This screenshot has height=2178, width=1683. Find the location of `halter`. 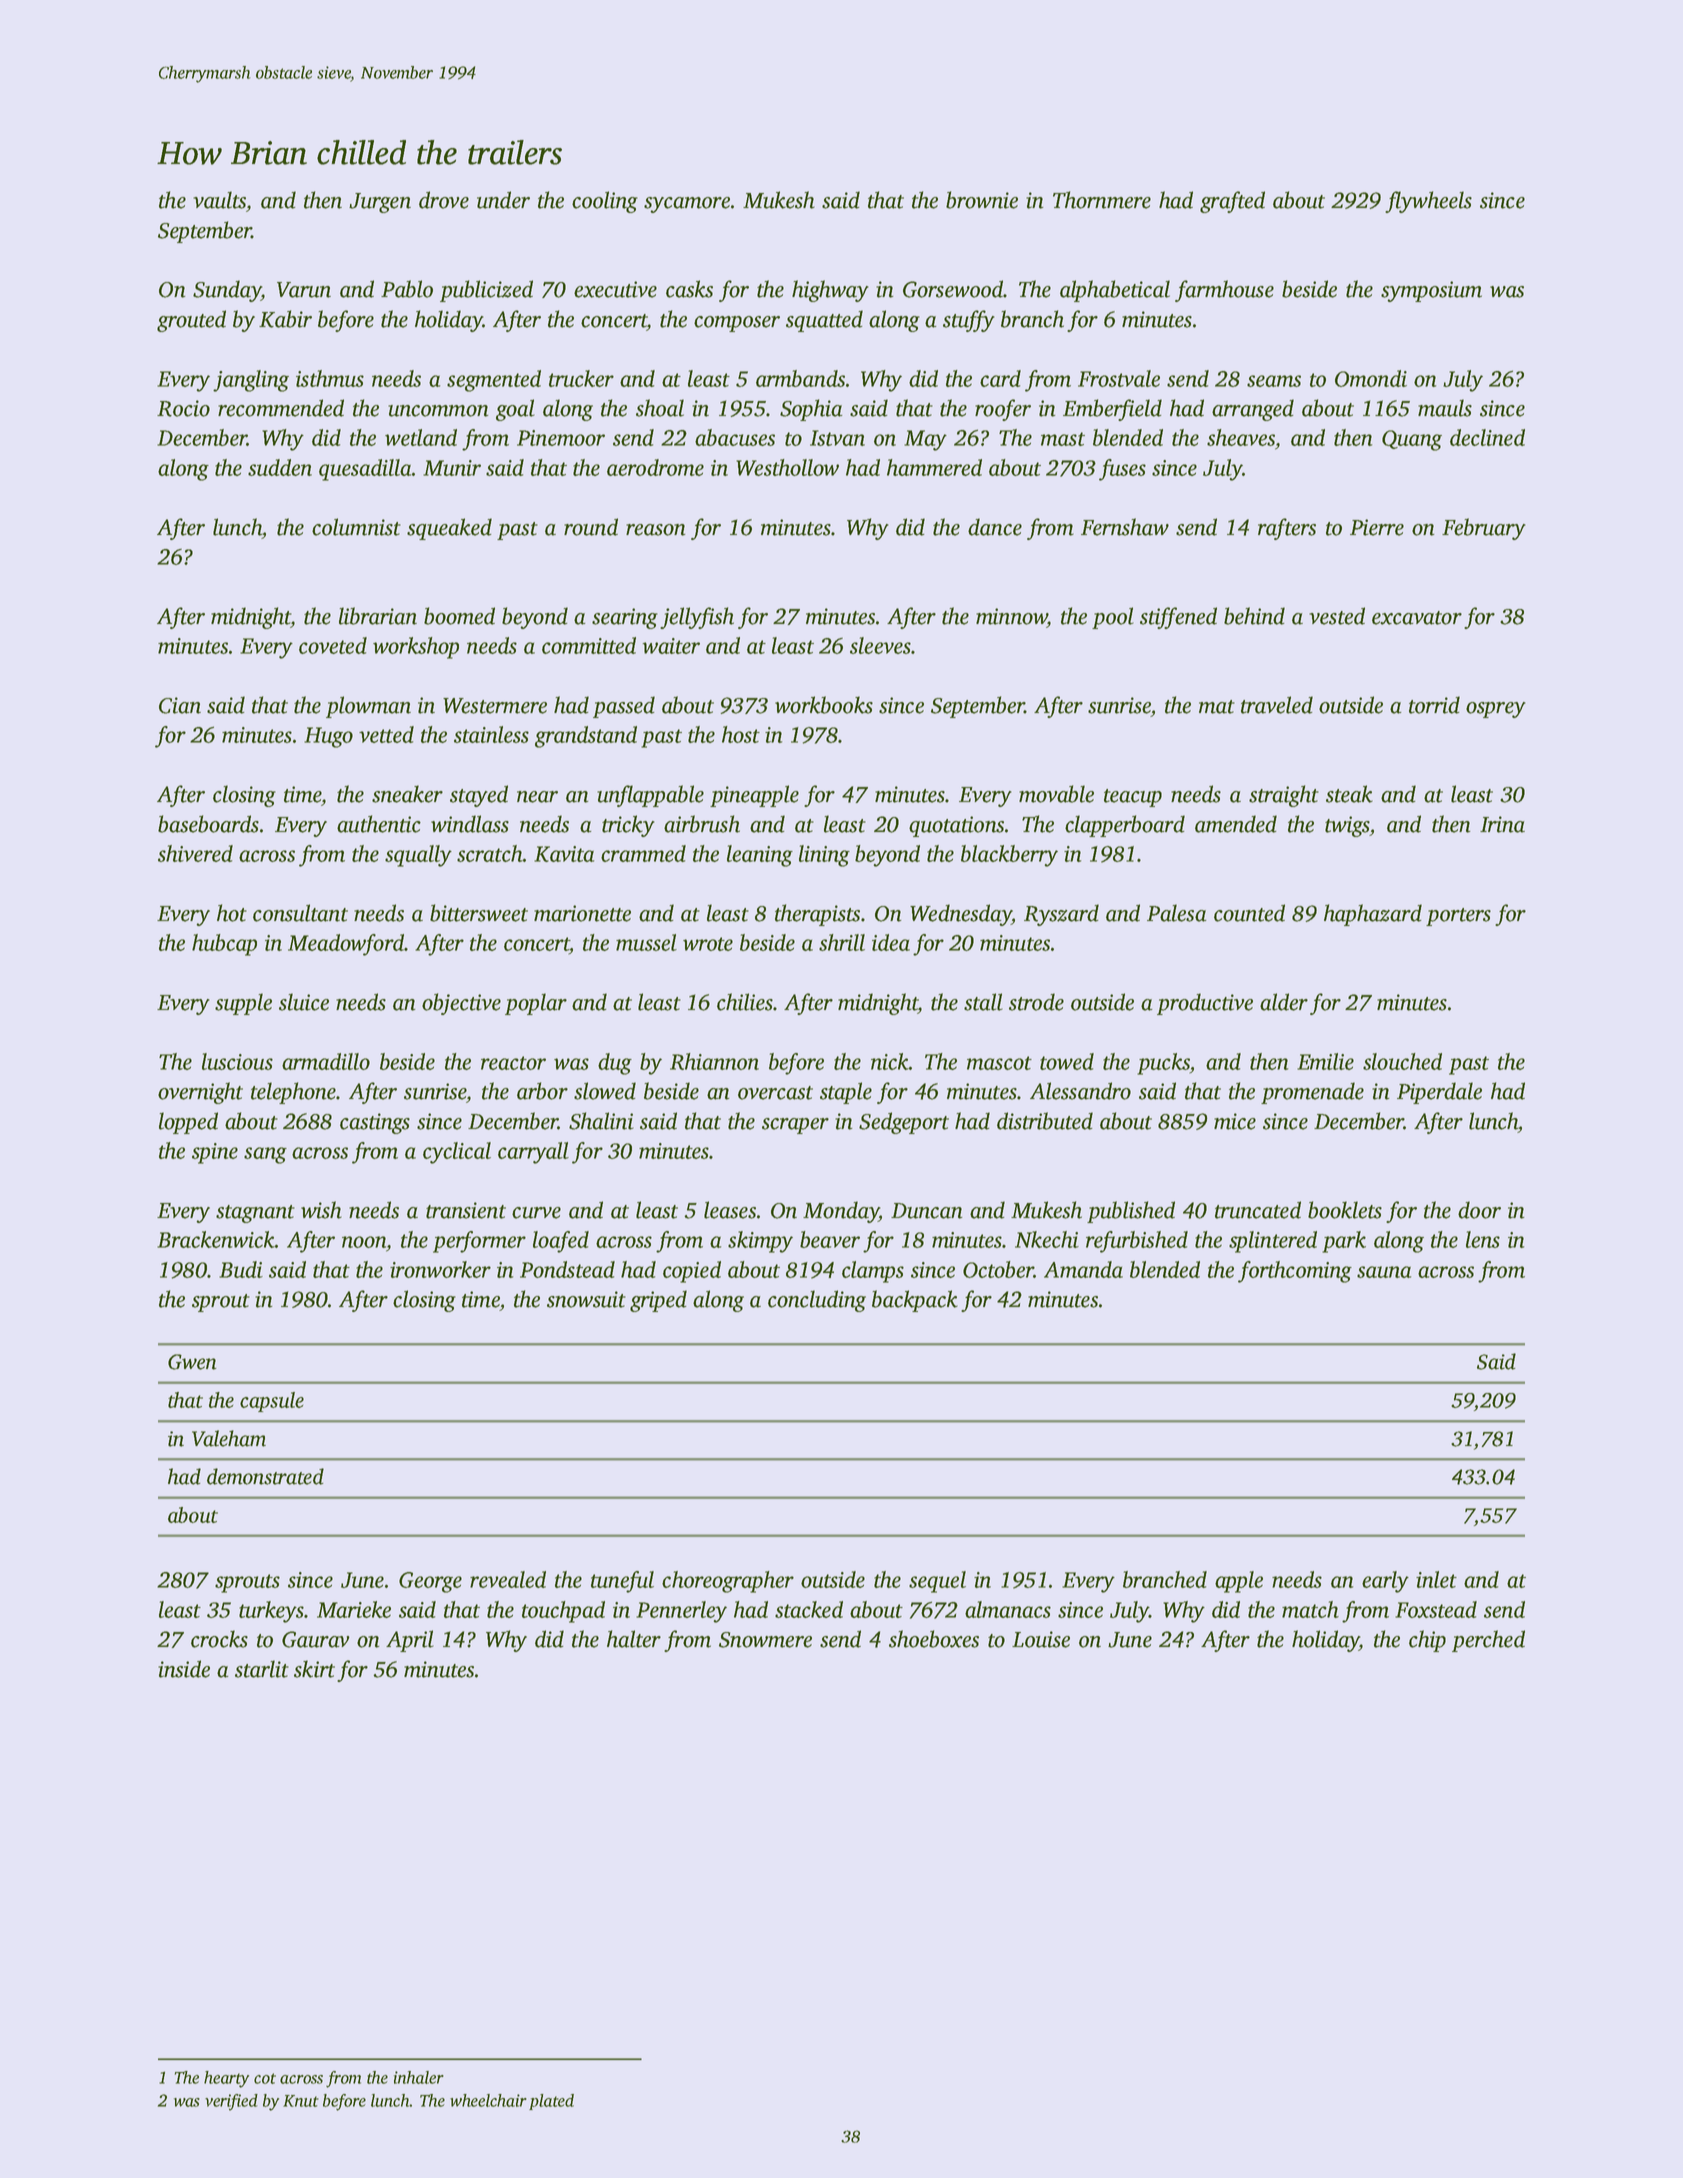

halter is located at coordinates (634, 1639).
